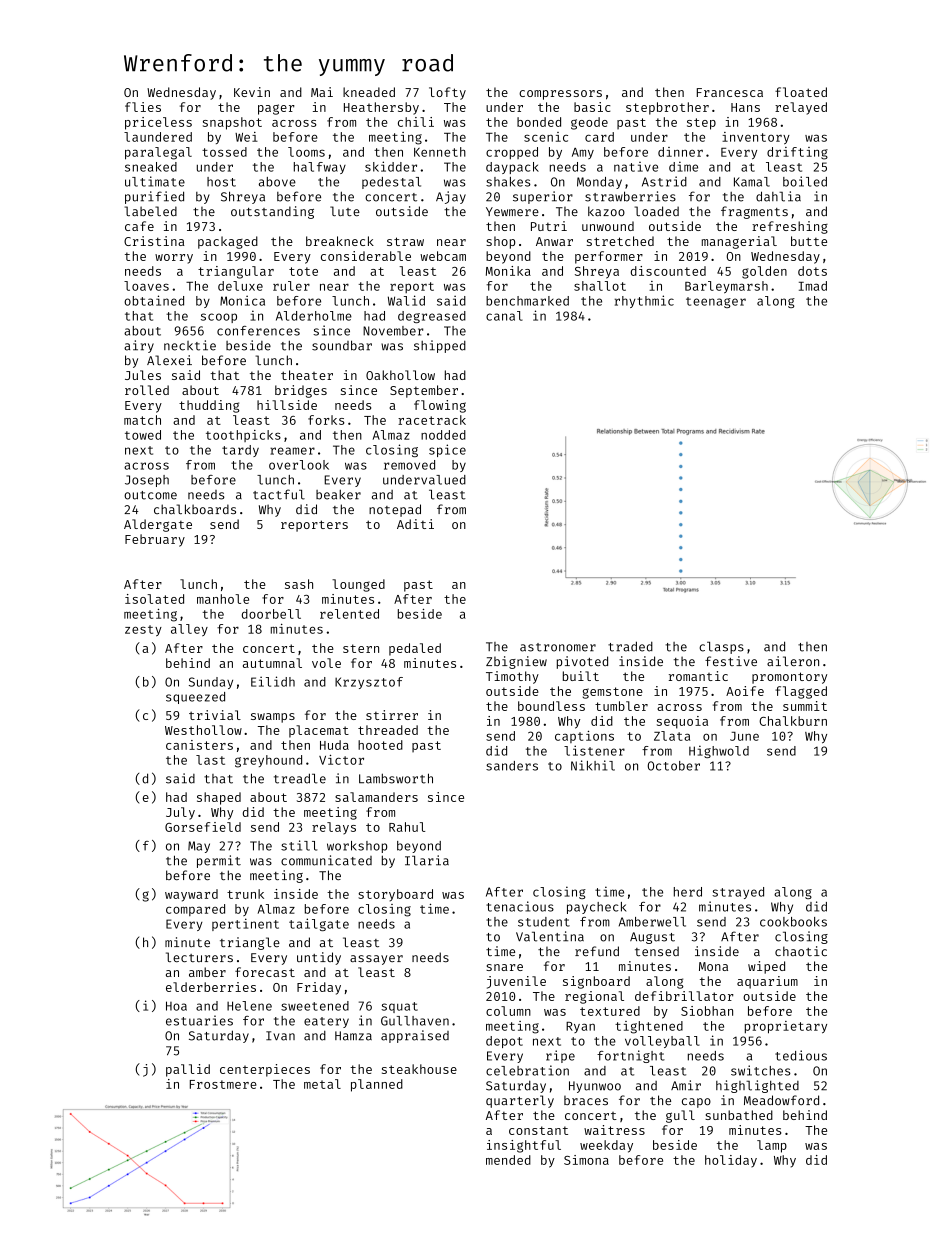  I want to click on planned, so click(377, 1085).
